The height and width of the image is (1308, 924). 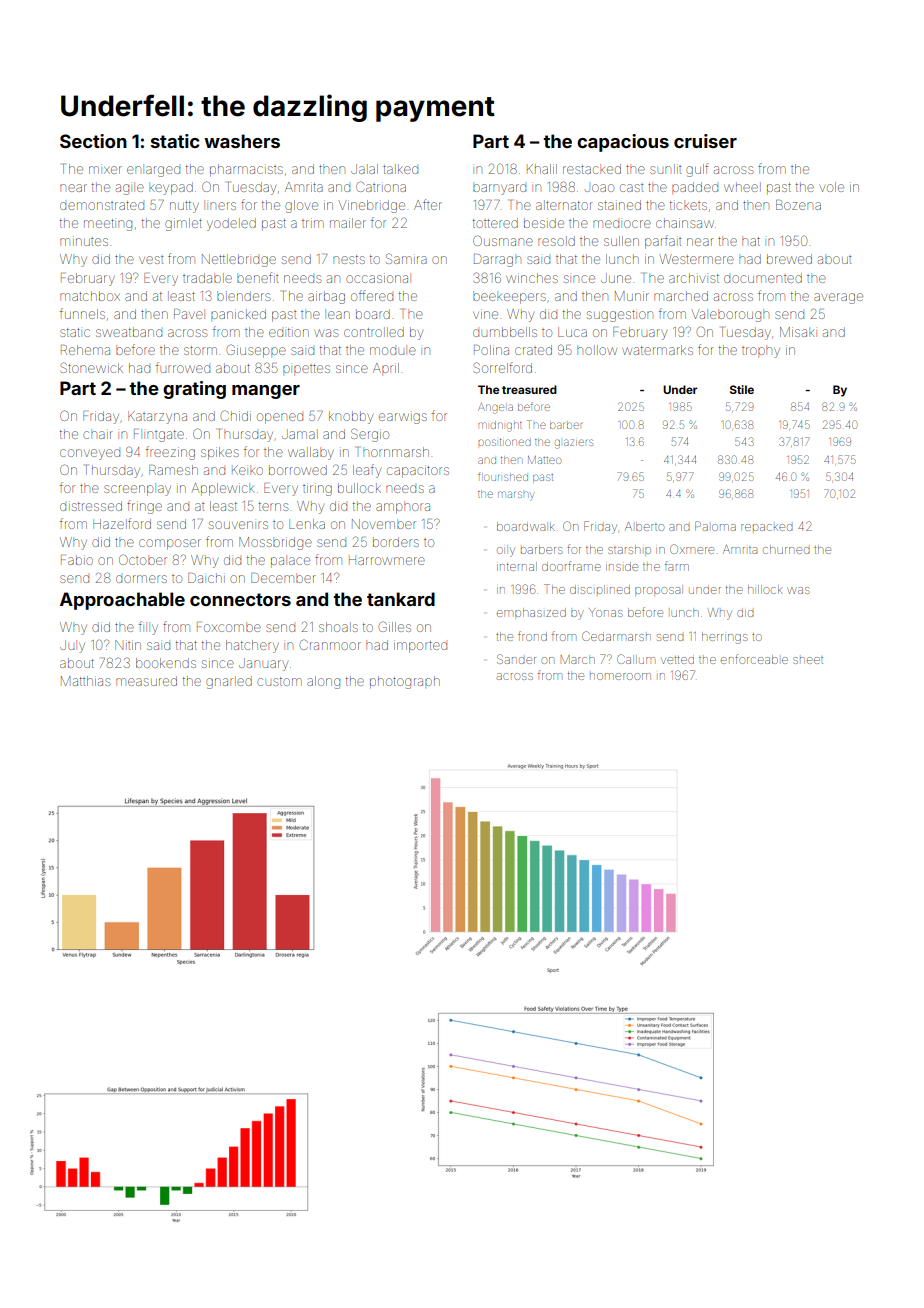 What do you see at coordinates (544, 460) in the image?
I see `Matteo` at bounding box center [544, 460].
